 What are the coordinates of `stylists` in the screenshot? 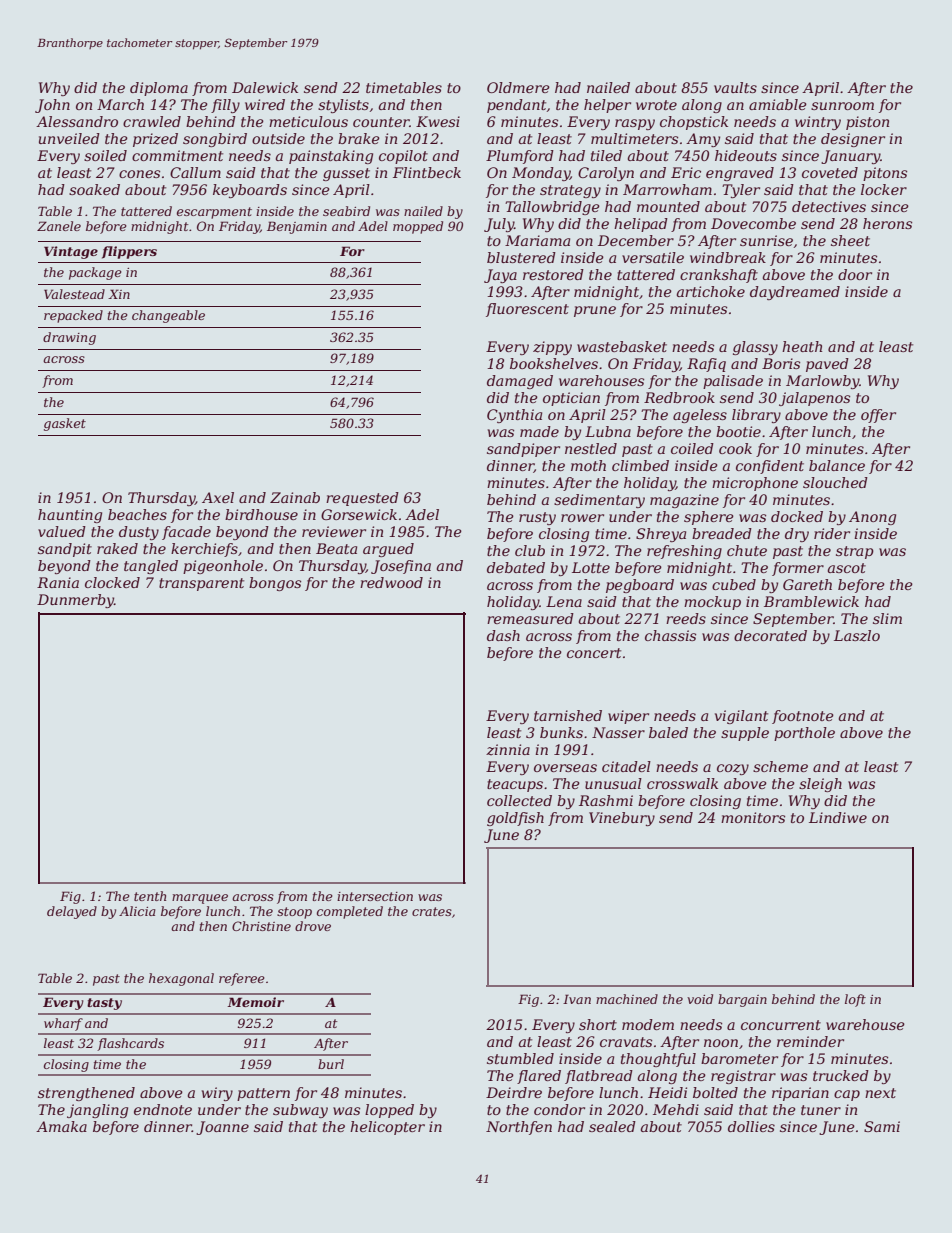 It's located at (343, 106).
